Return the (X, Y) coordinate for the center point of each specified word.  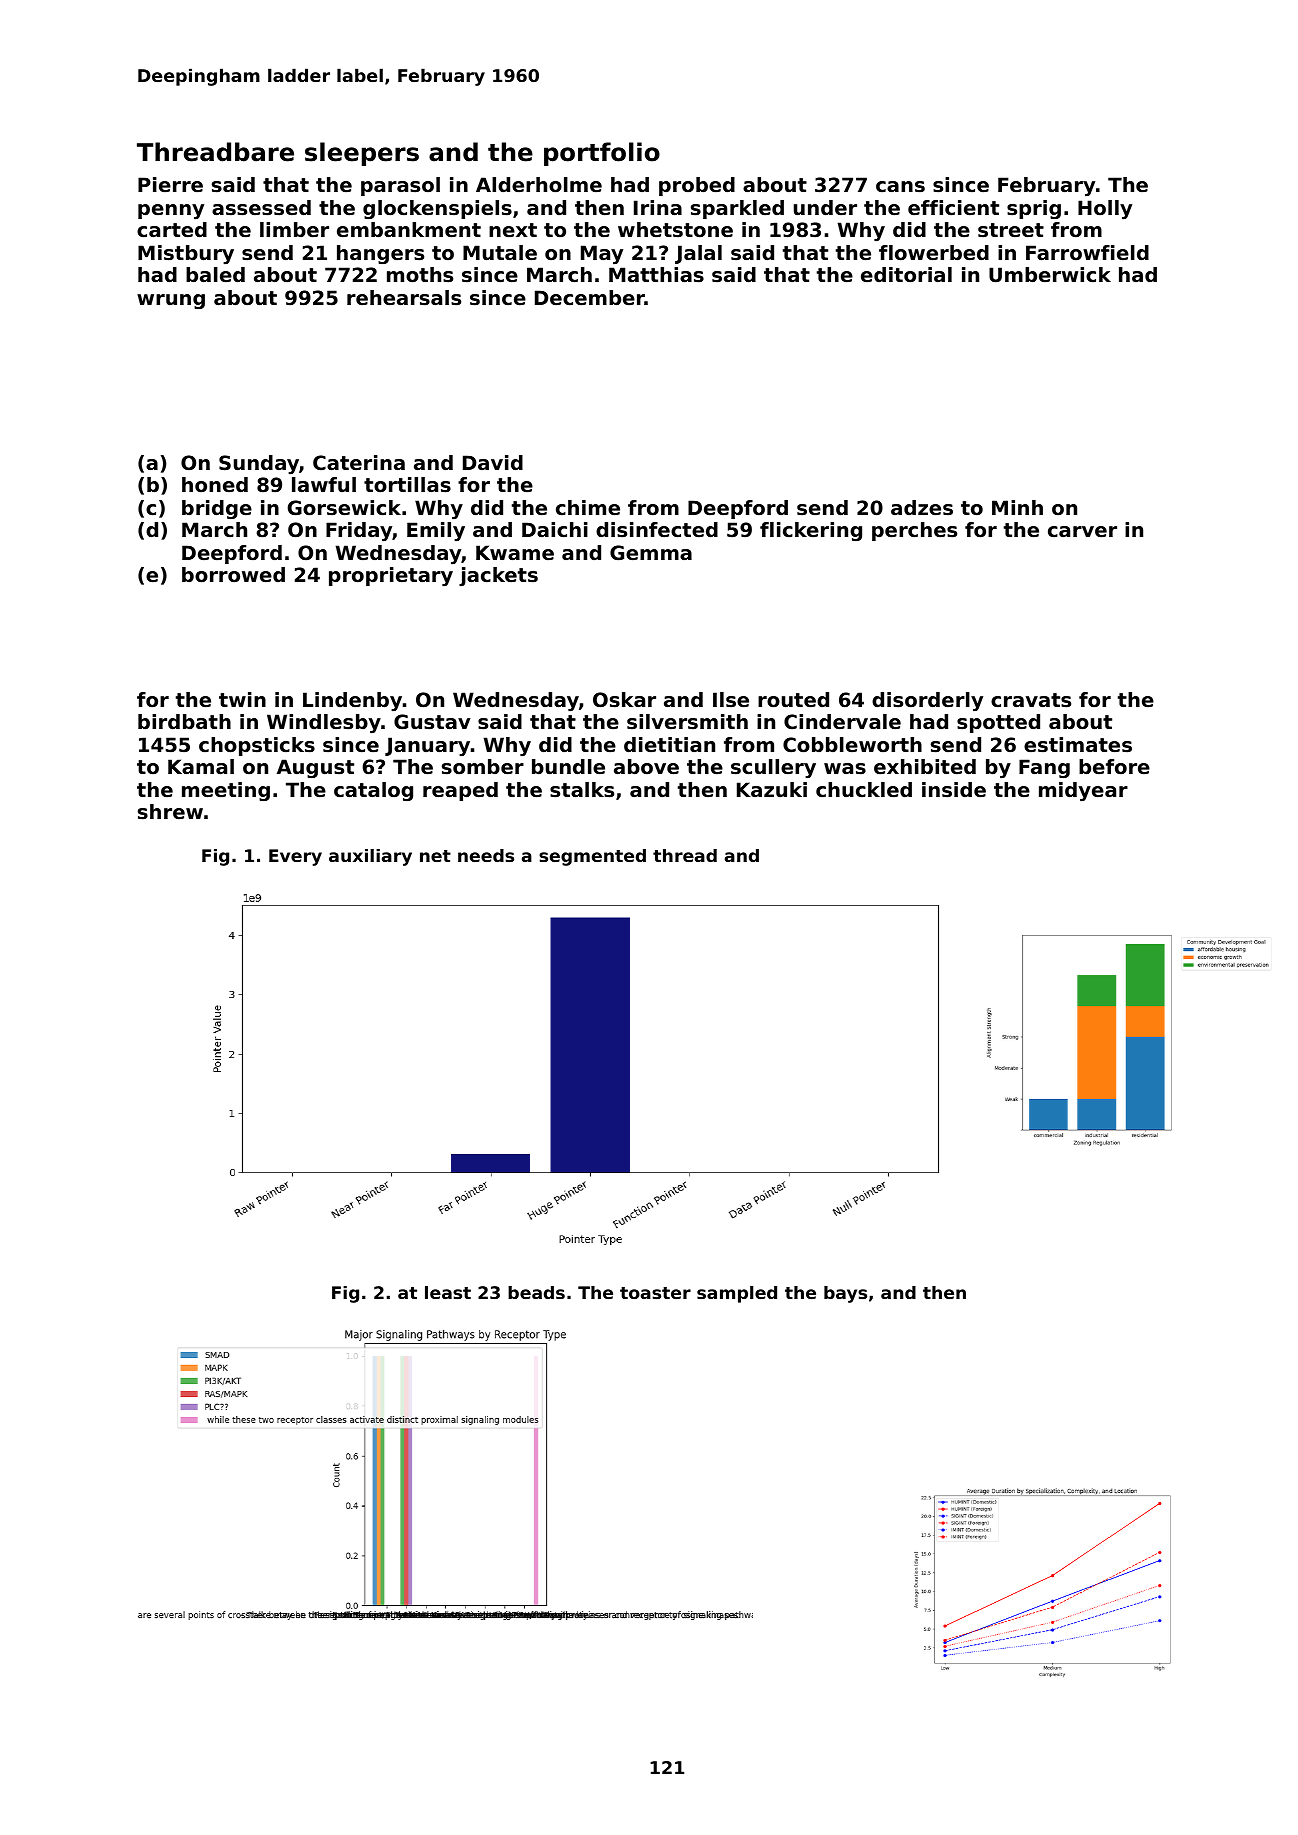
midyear (1083, 791)
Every (295, 857)
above (646, 767)
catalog (373, 791)
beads (536, 1292)
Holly (1105, 209)
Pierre (170, 185)
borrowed (233, 575)
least (448, 1292)
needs (486, 855)
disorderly (927, 701)
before (1114, 767)
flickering (811, 531)
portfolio (602, 154)
